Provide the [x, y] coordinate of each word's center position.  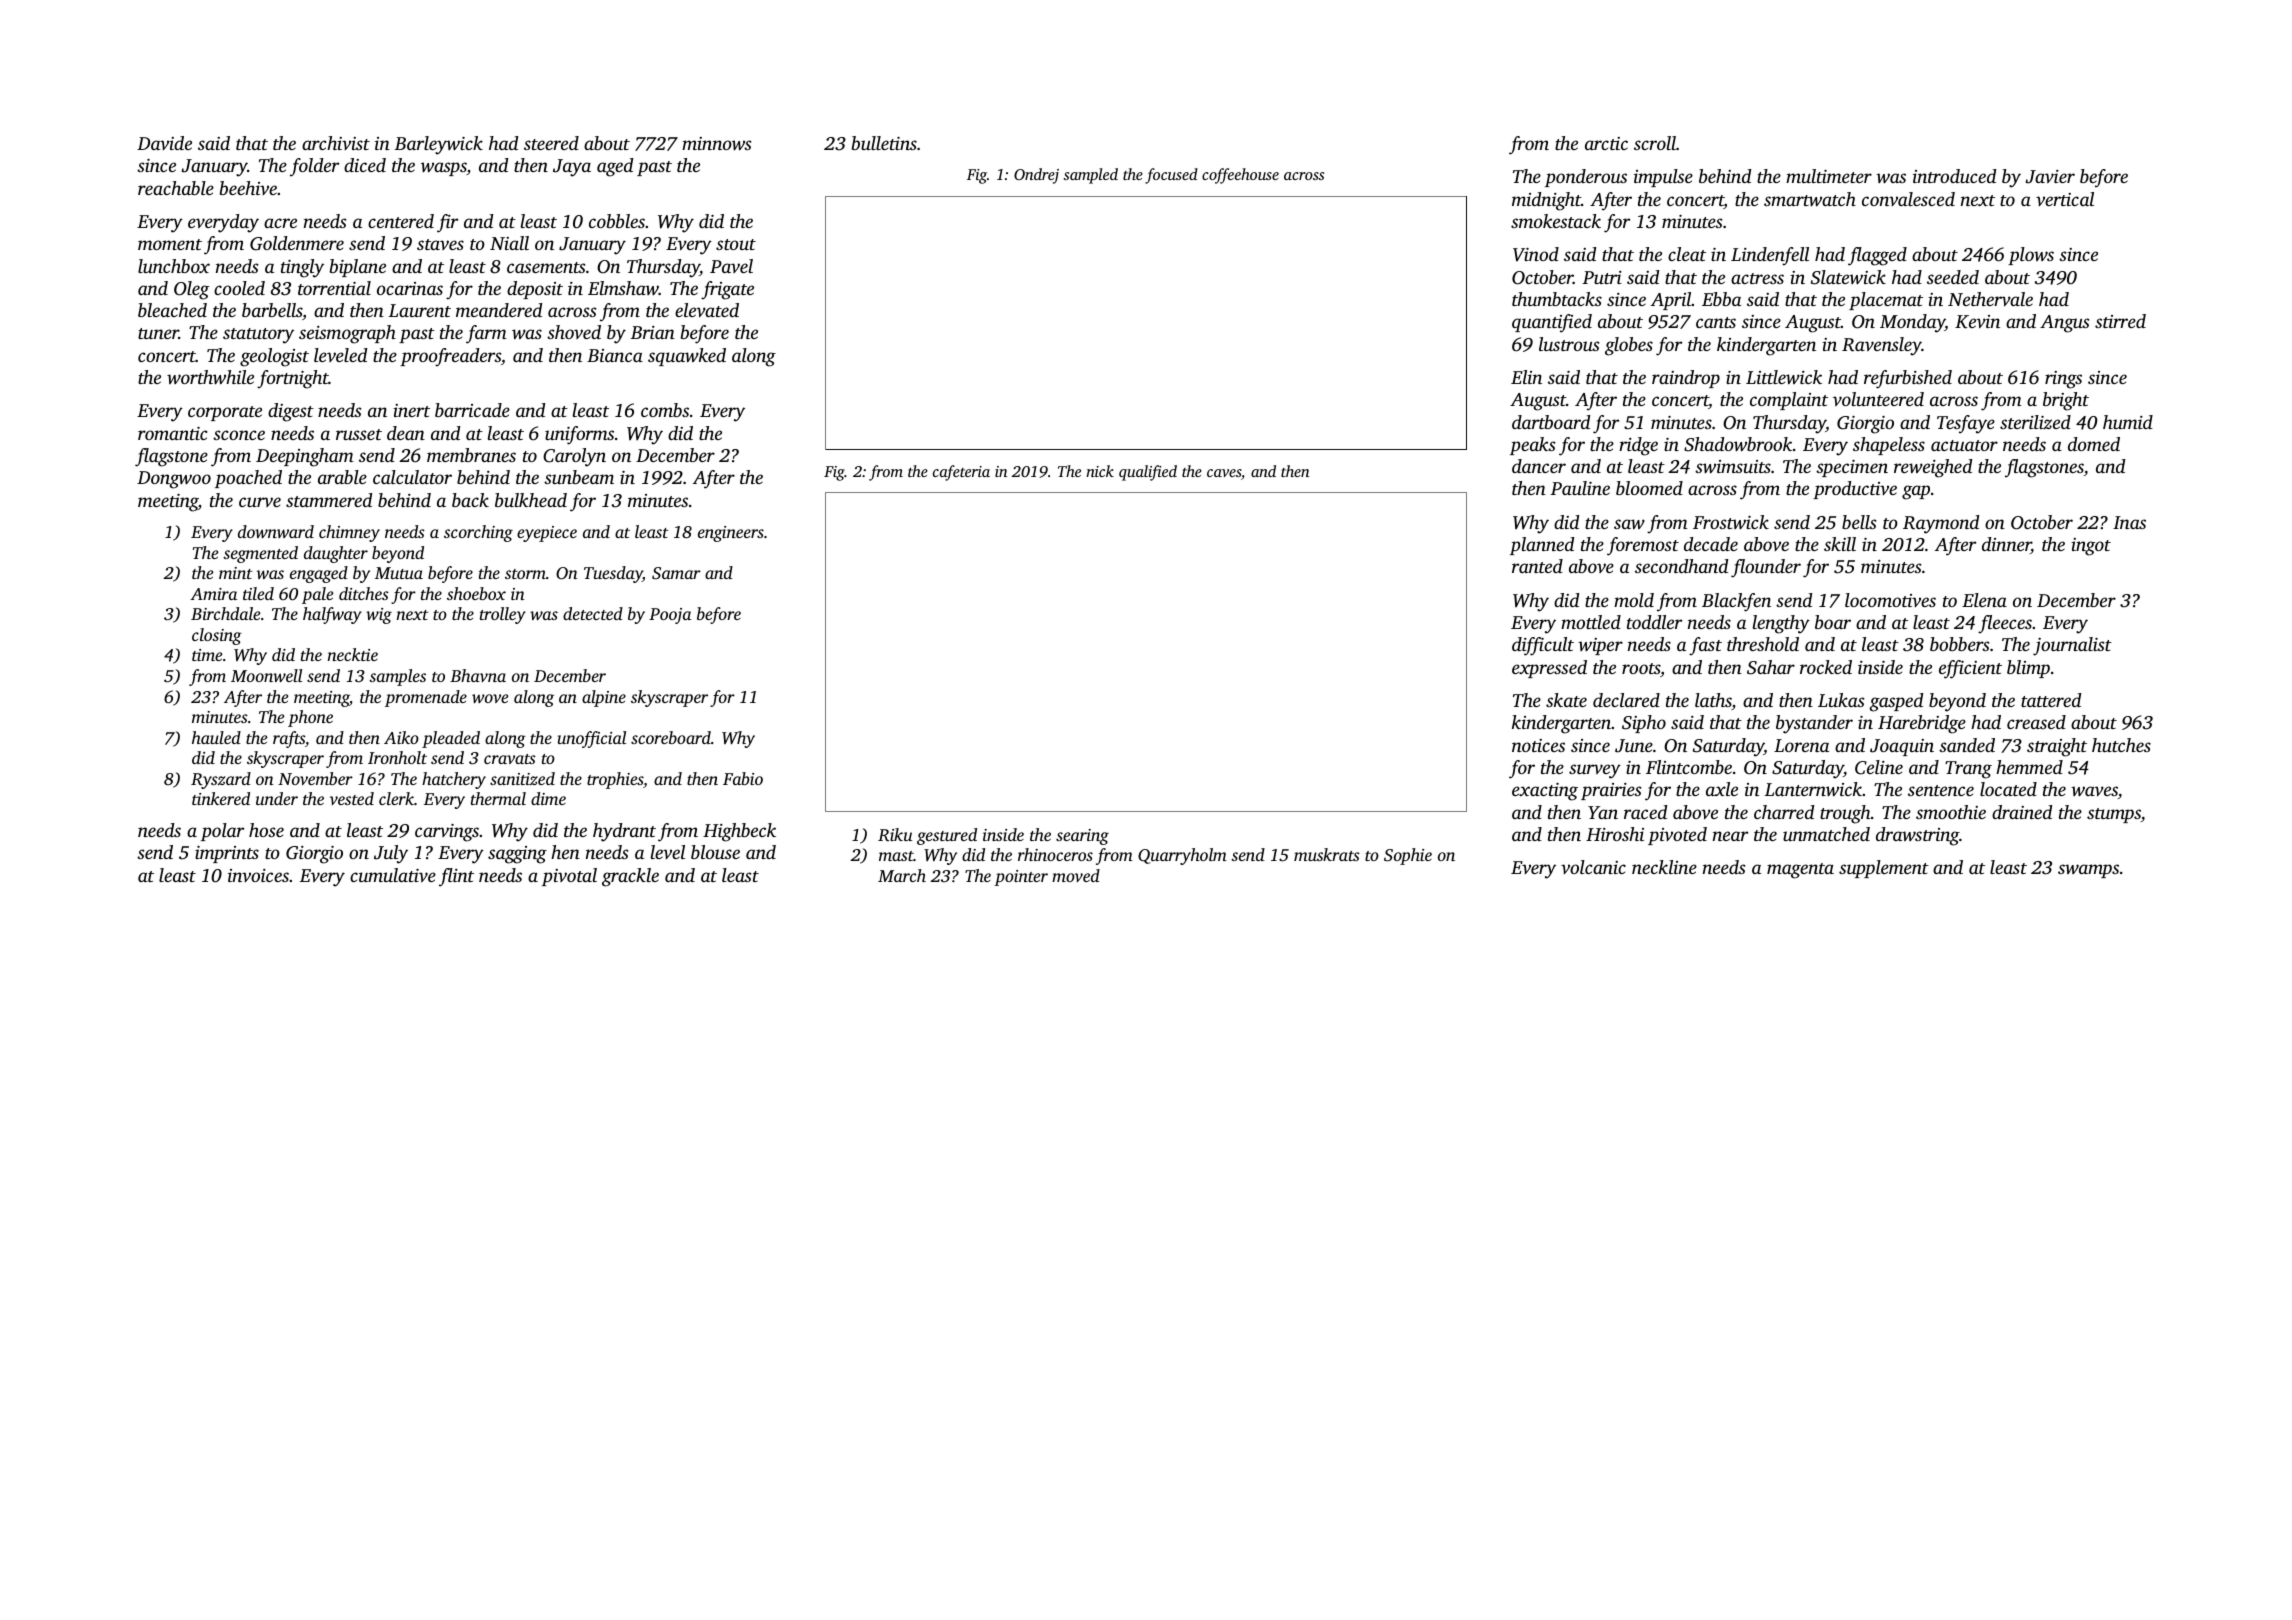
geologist [274, 357]
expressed [1549, 669]
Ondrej [1036, 176]
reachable [176, 188]
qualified [1148, 473]
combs [665, 410]
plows [2031, 256]
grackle [630, 877]
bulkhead [531, 500]
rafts [289, 739]
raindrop [1686, 379]
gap [1916, 492]
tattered [2051, 700]
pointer [1021, 878]
